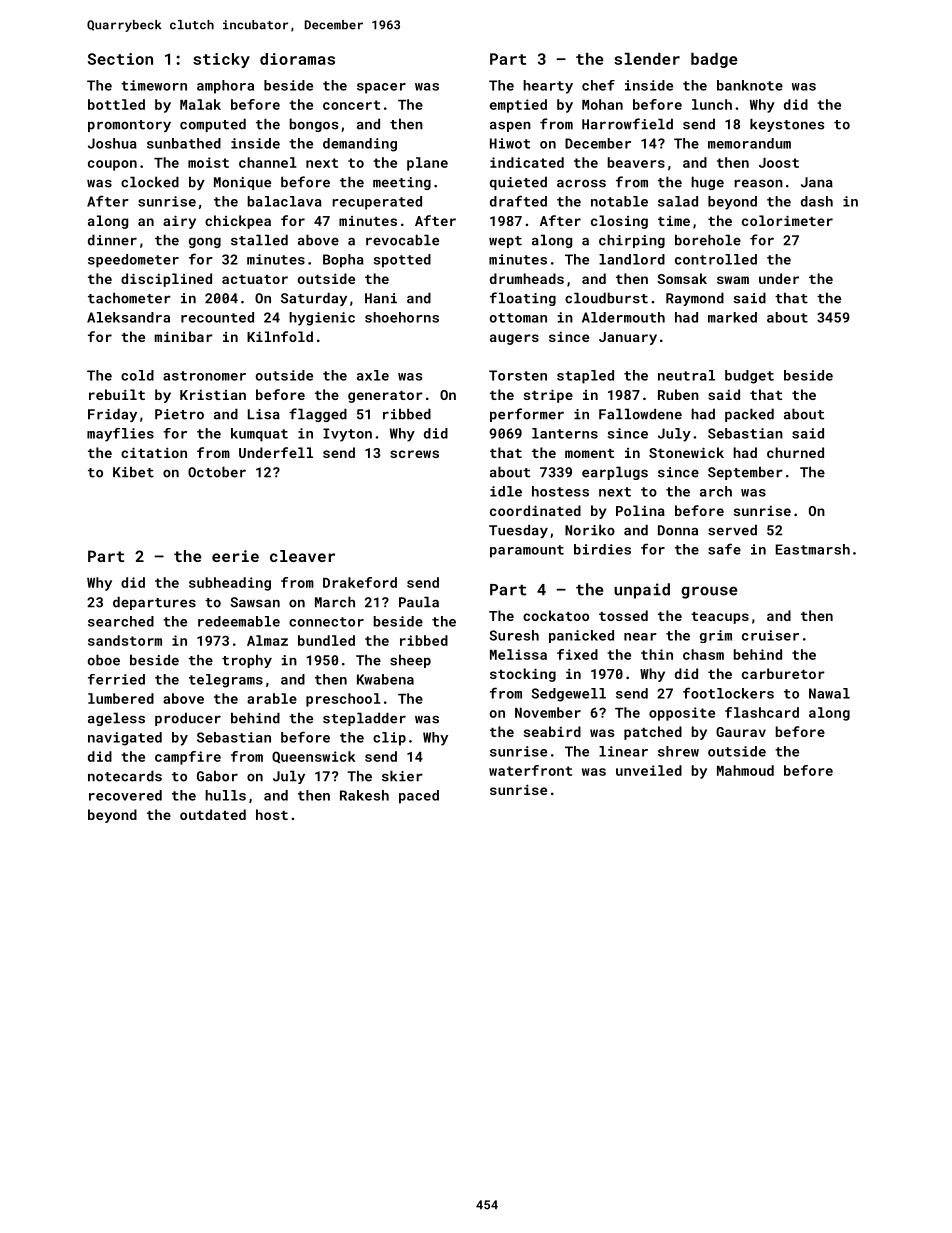  What do you see at coordinates (280, 336) in the screenshot?
I see `Kilnfold` at bounding box center [280, 336].
